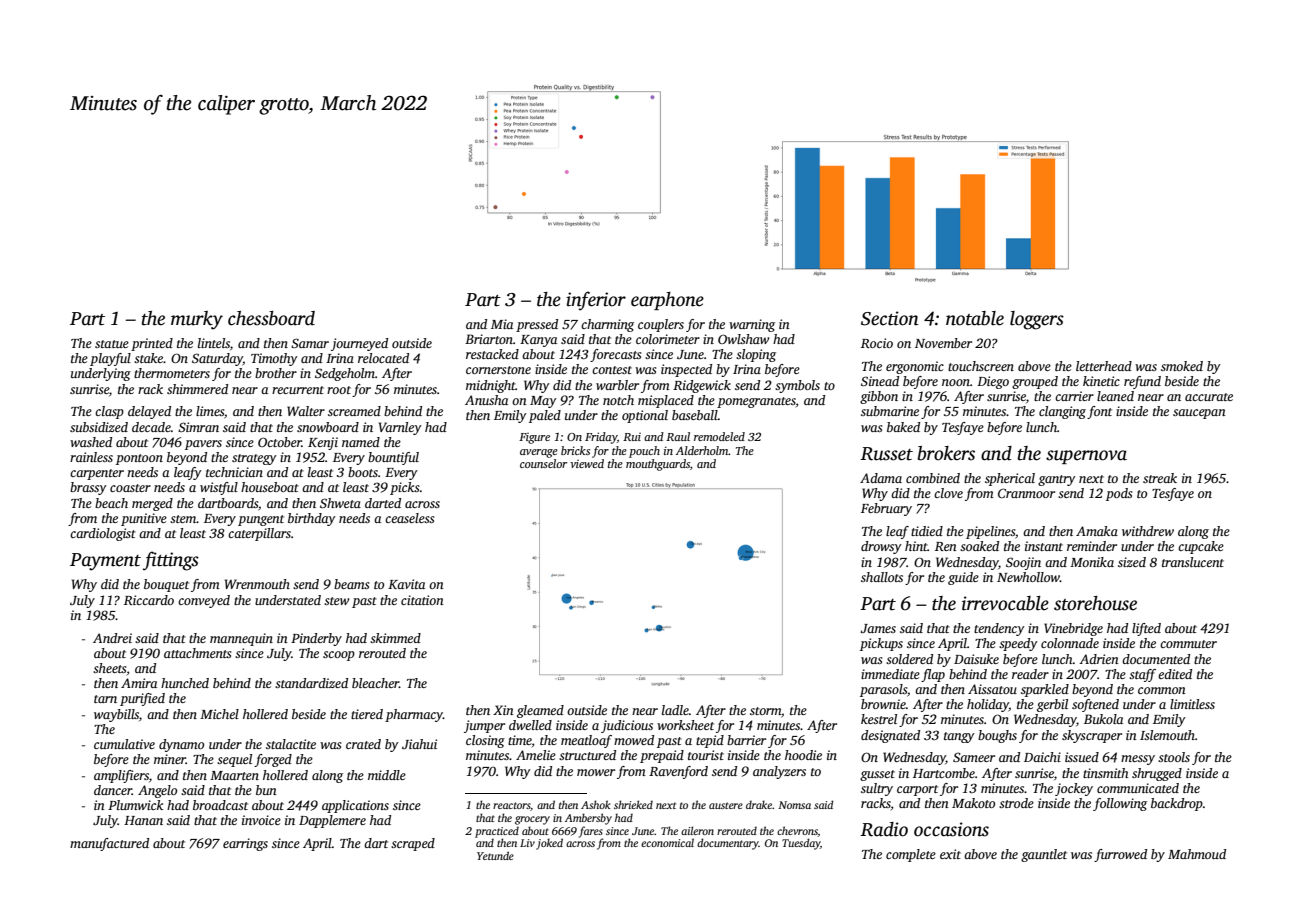 The height and width of the image is (924, 1308). What do you see at coordinates (214, 343) in the image?
I see `lintels` at bounding box center [214, 343].
